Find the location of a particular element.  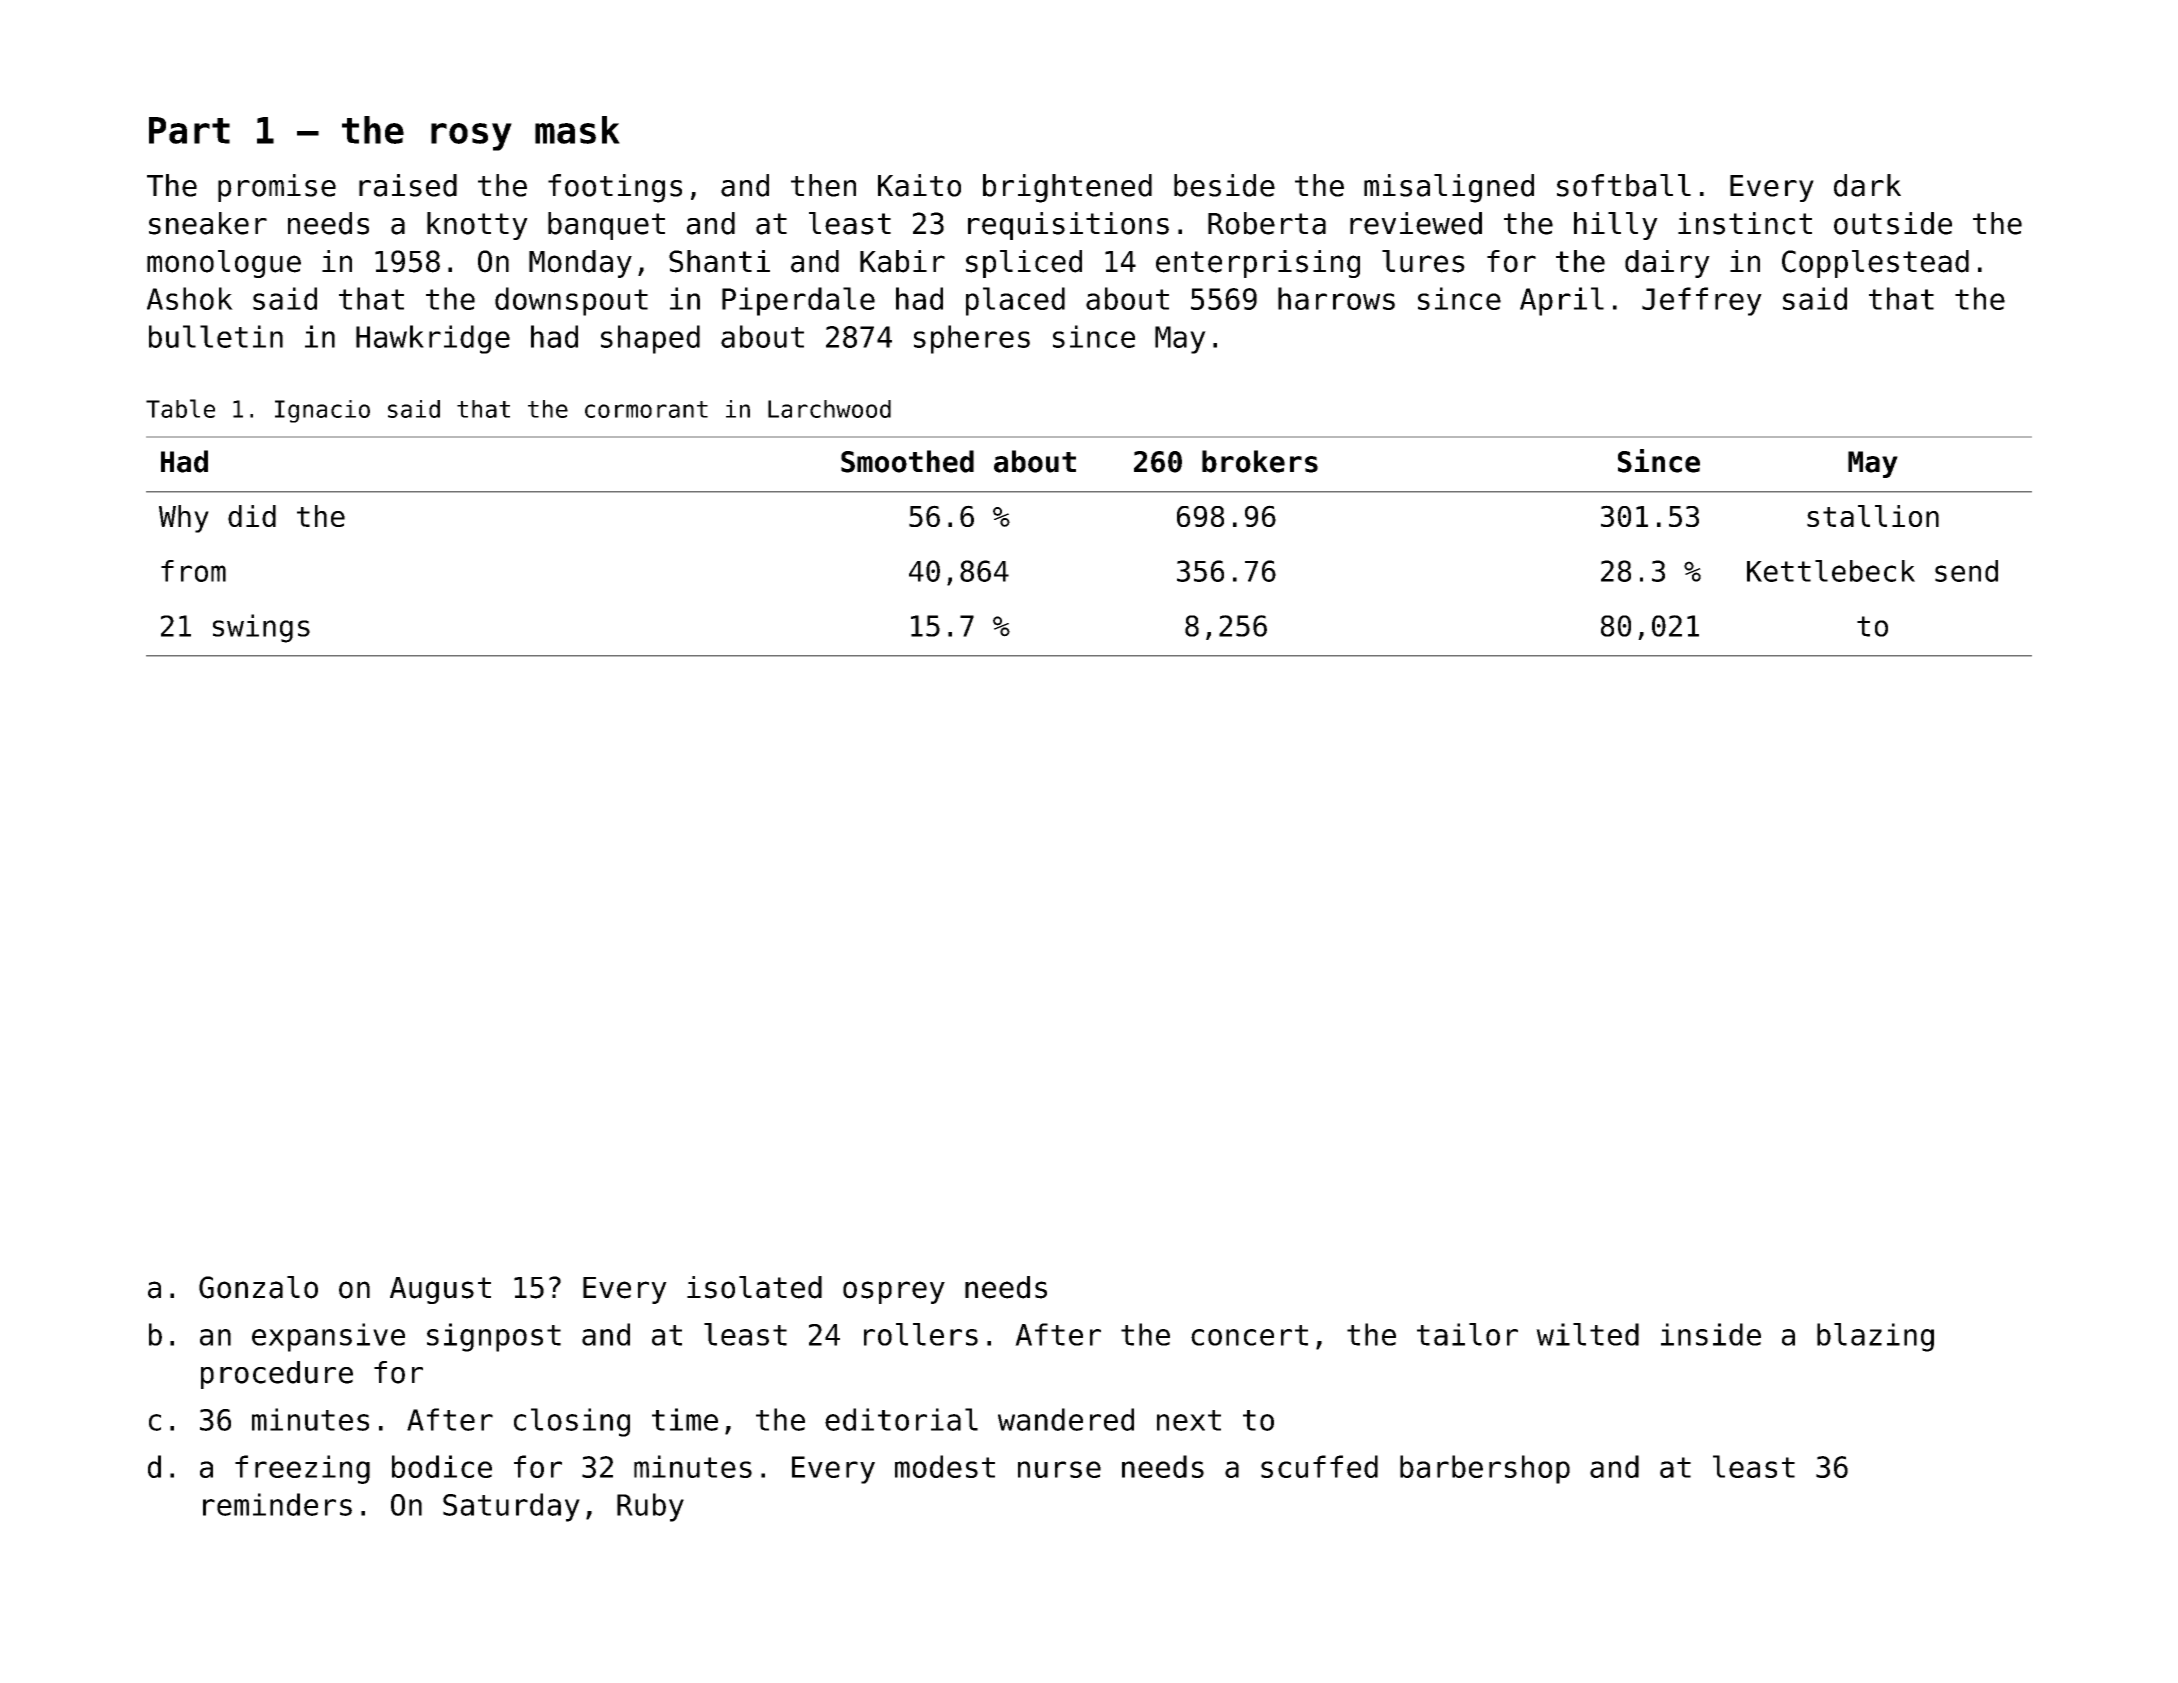

wilted is located at coordinates (1587, 1334).
